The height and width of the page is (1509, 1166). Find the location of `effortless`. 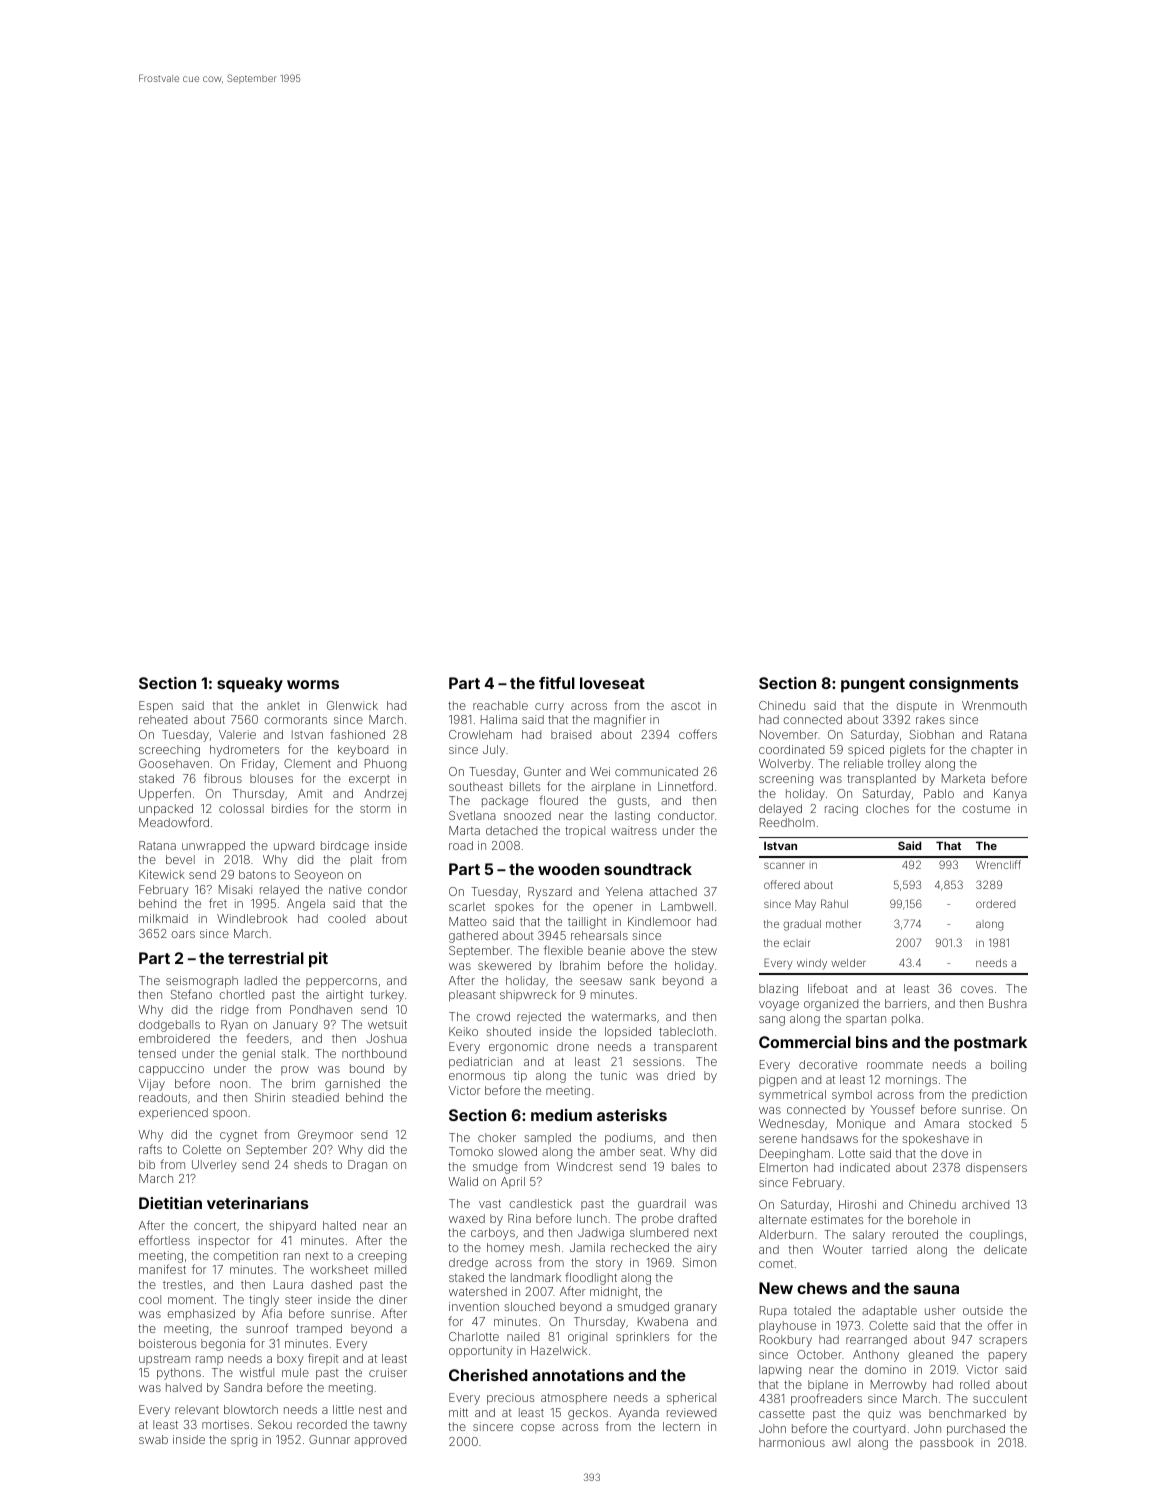

effortless is located at coordinates (164, 1240).
